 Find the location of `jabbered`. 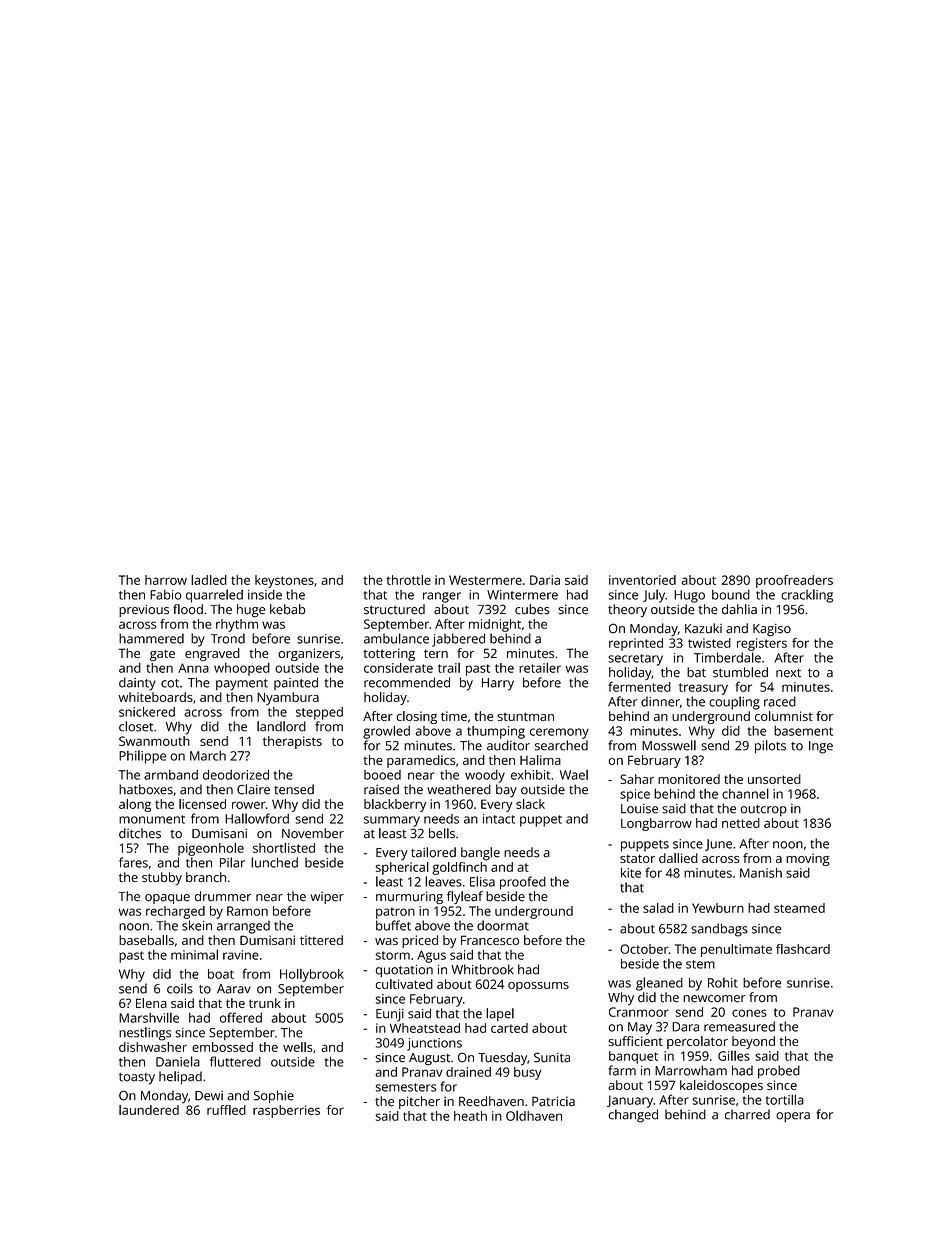

jabbered is located at coordinates (458, 640).
